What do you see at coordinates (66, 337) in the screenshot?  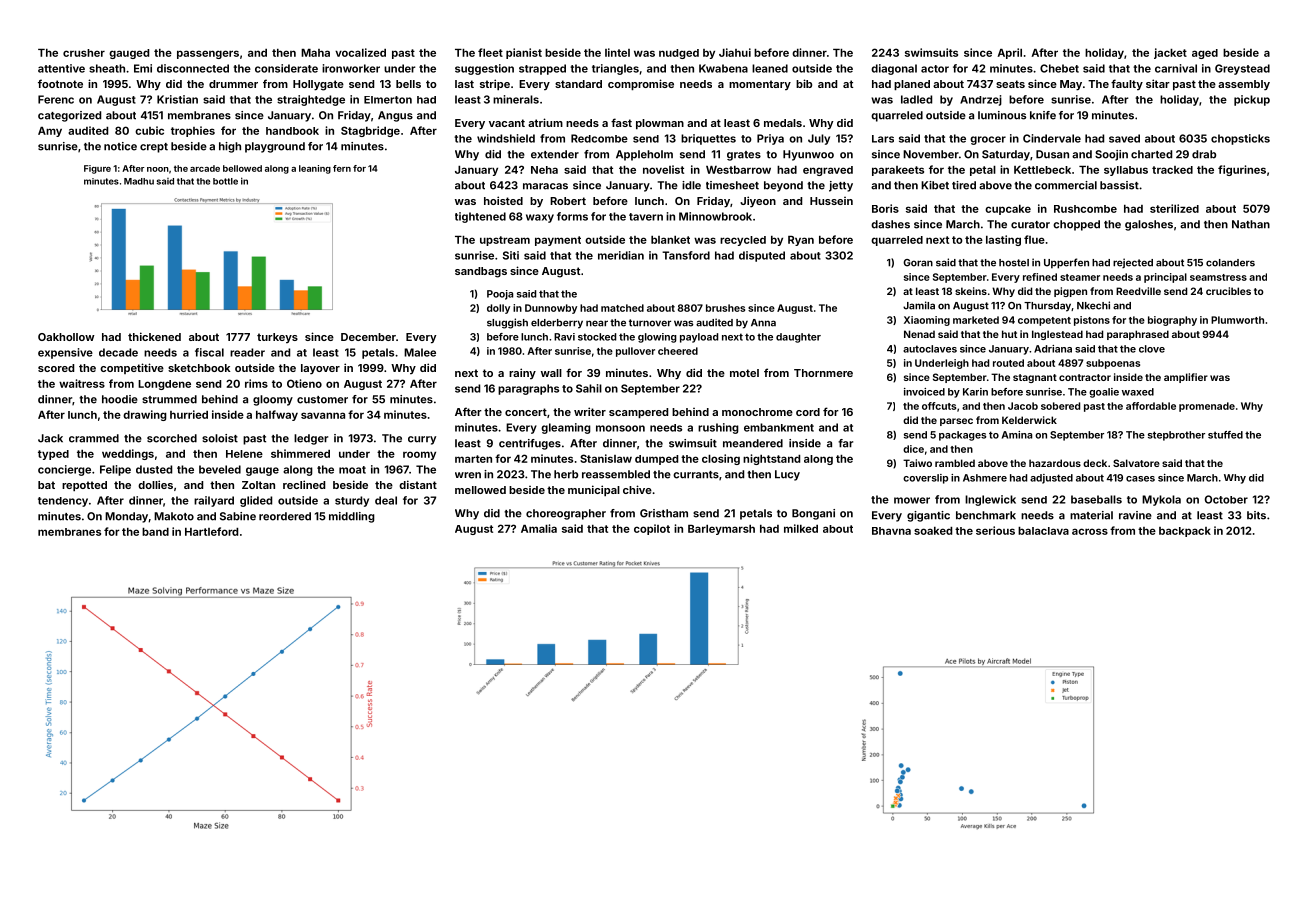 I see `Oakhollow` at bounding box center [66, 337].
